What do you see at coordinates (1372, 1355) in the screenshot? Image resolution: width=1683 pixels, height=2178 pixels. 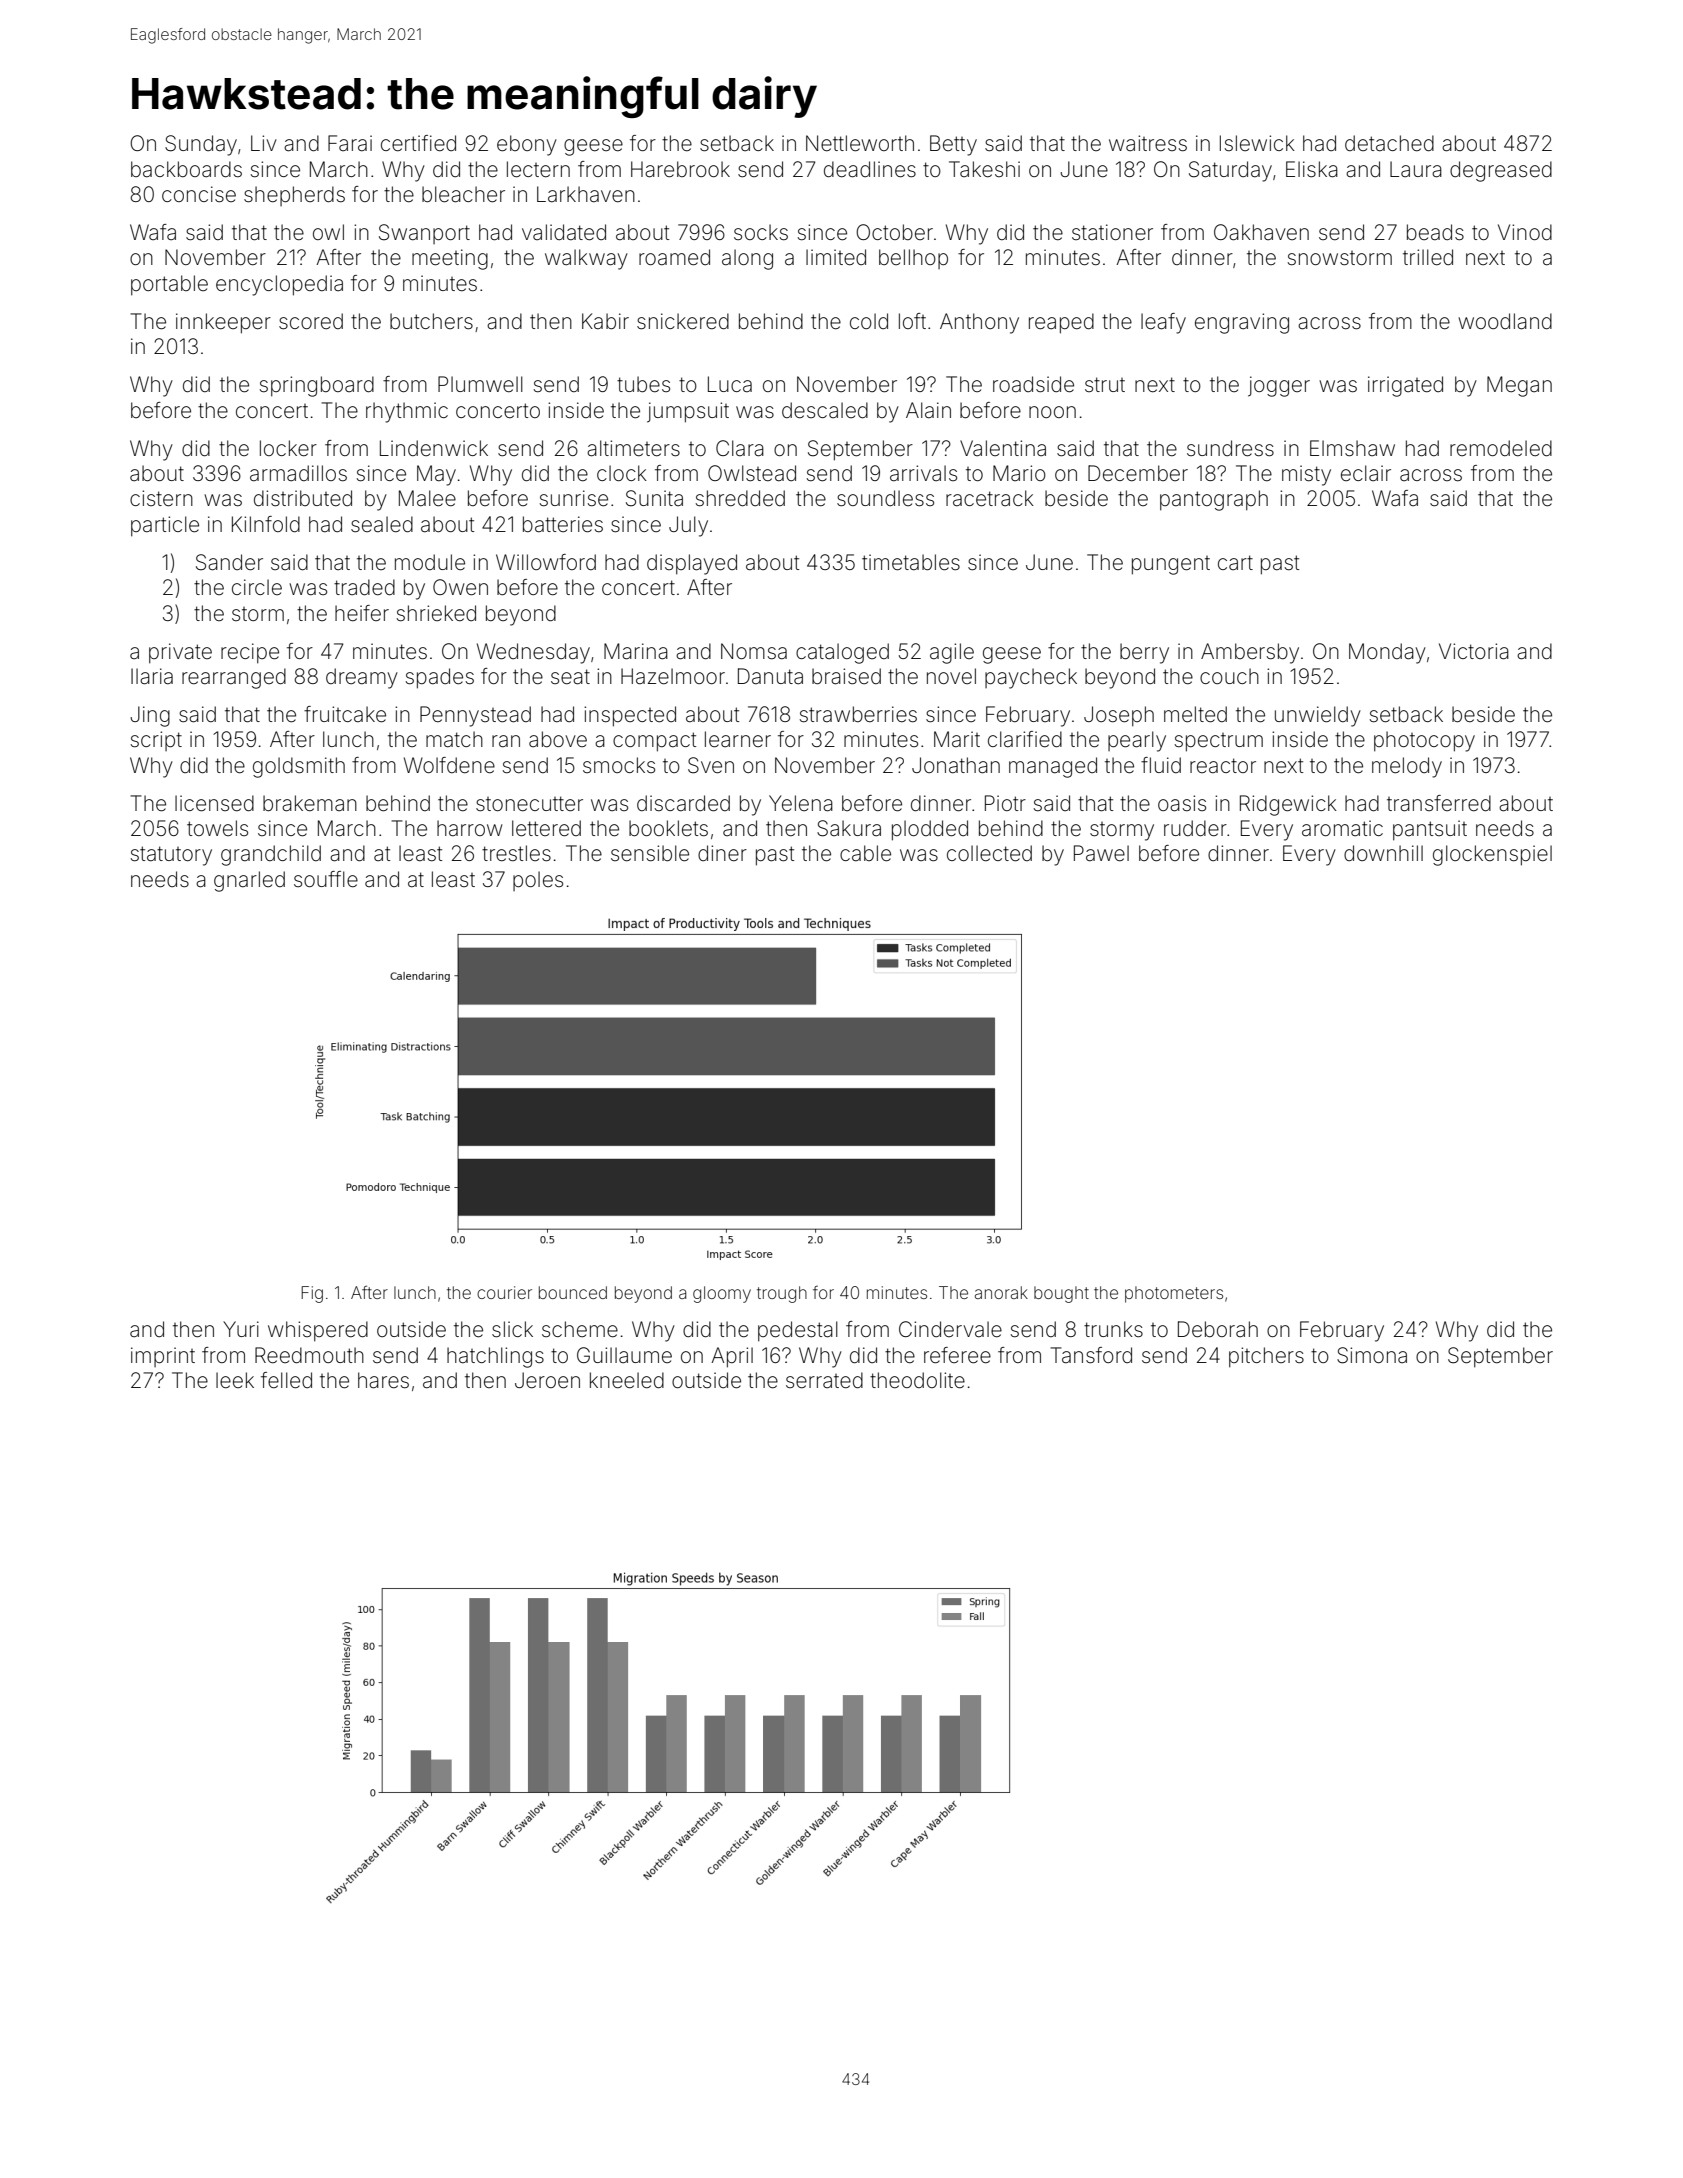 I see `Simona` at bounding box center [1372, 1355].
